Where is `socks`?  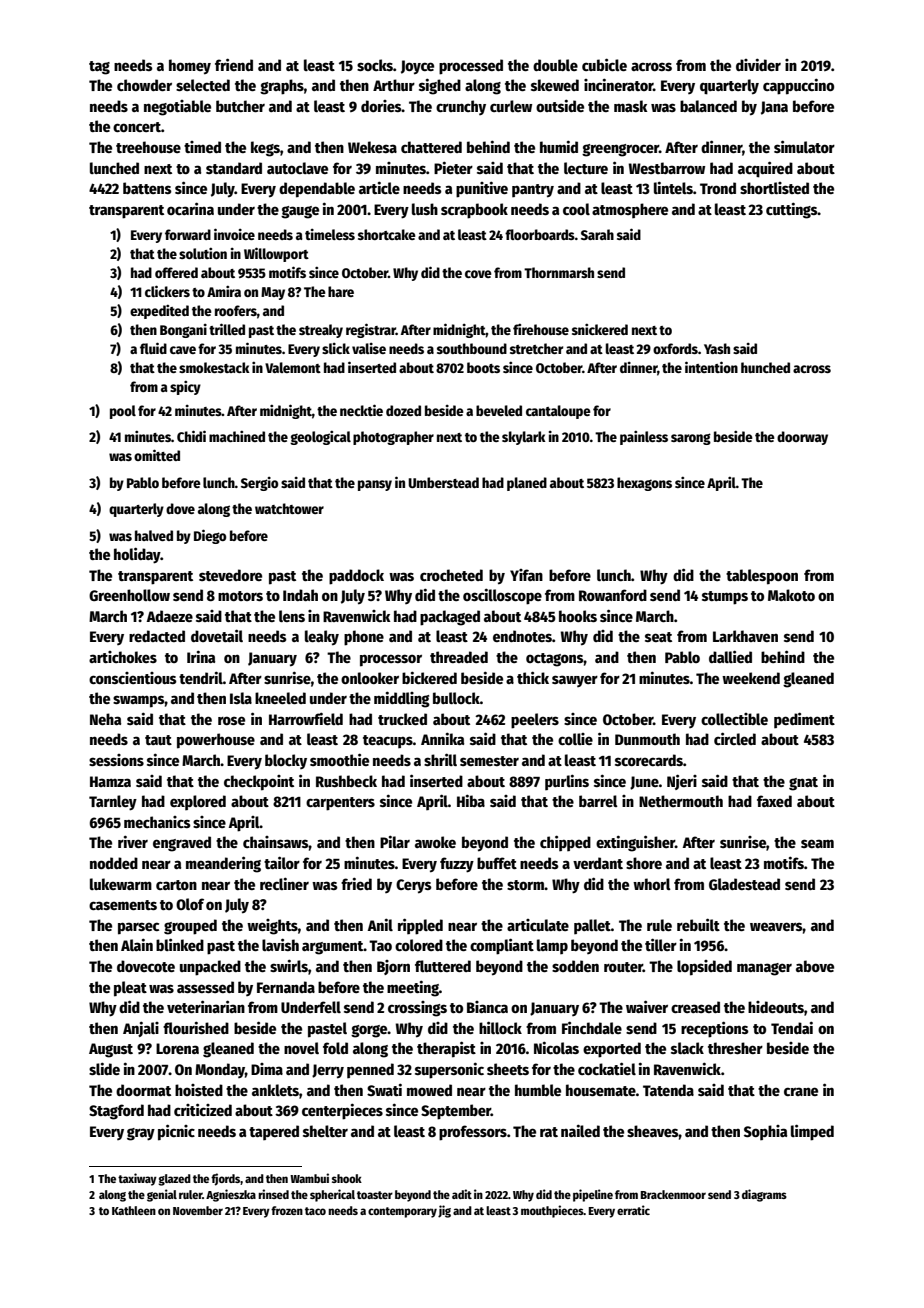 socks is located at coordinates (375, 65).
